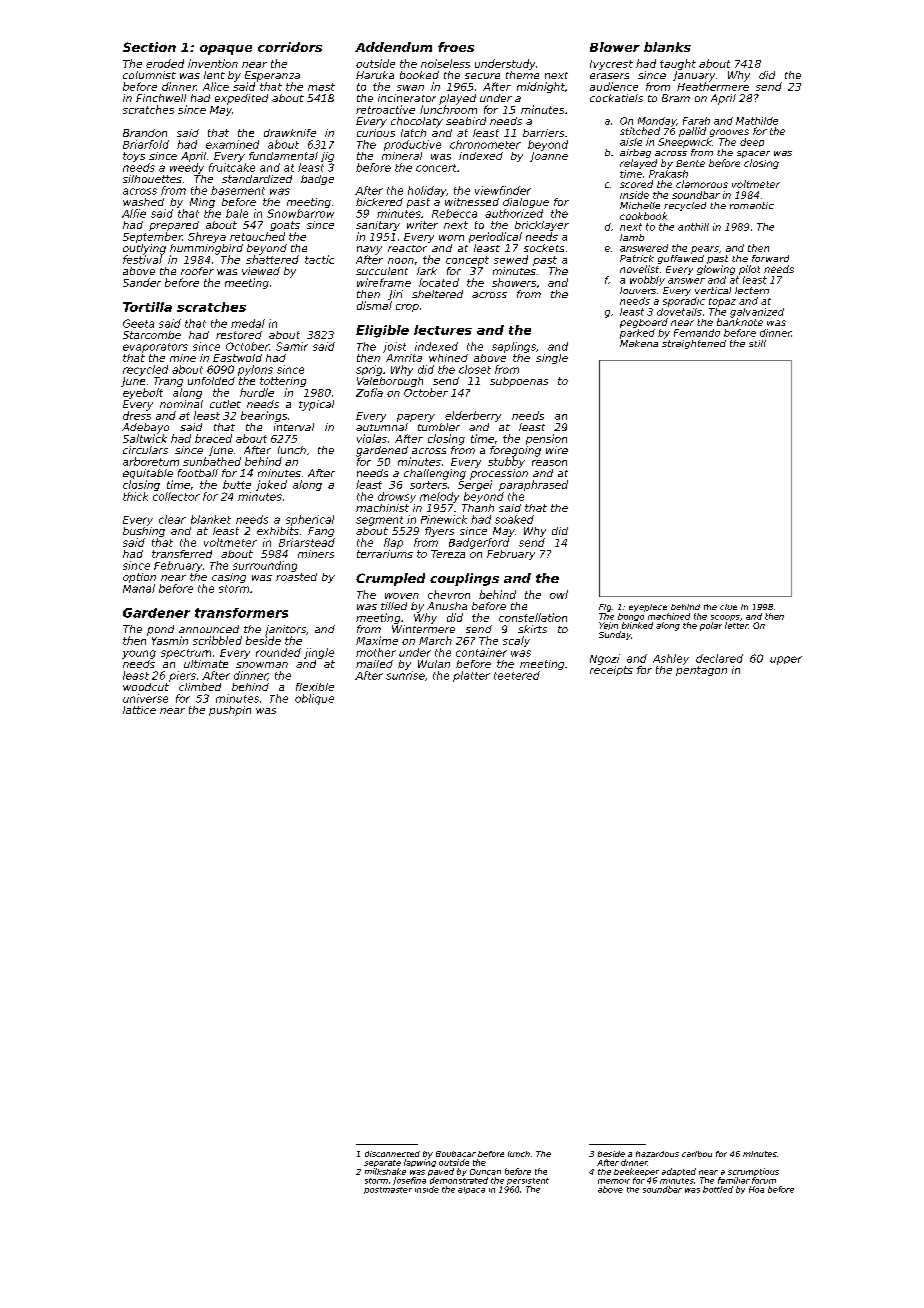 This image has height=1308, width=924. What do you see at coordinates (528, 1181) in the image?
I see `persistent` at bounding box center [528, 1181].
